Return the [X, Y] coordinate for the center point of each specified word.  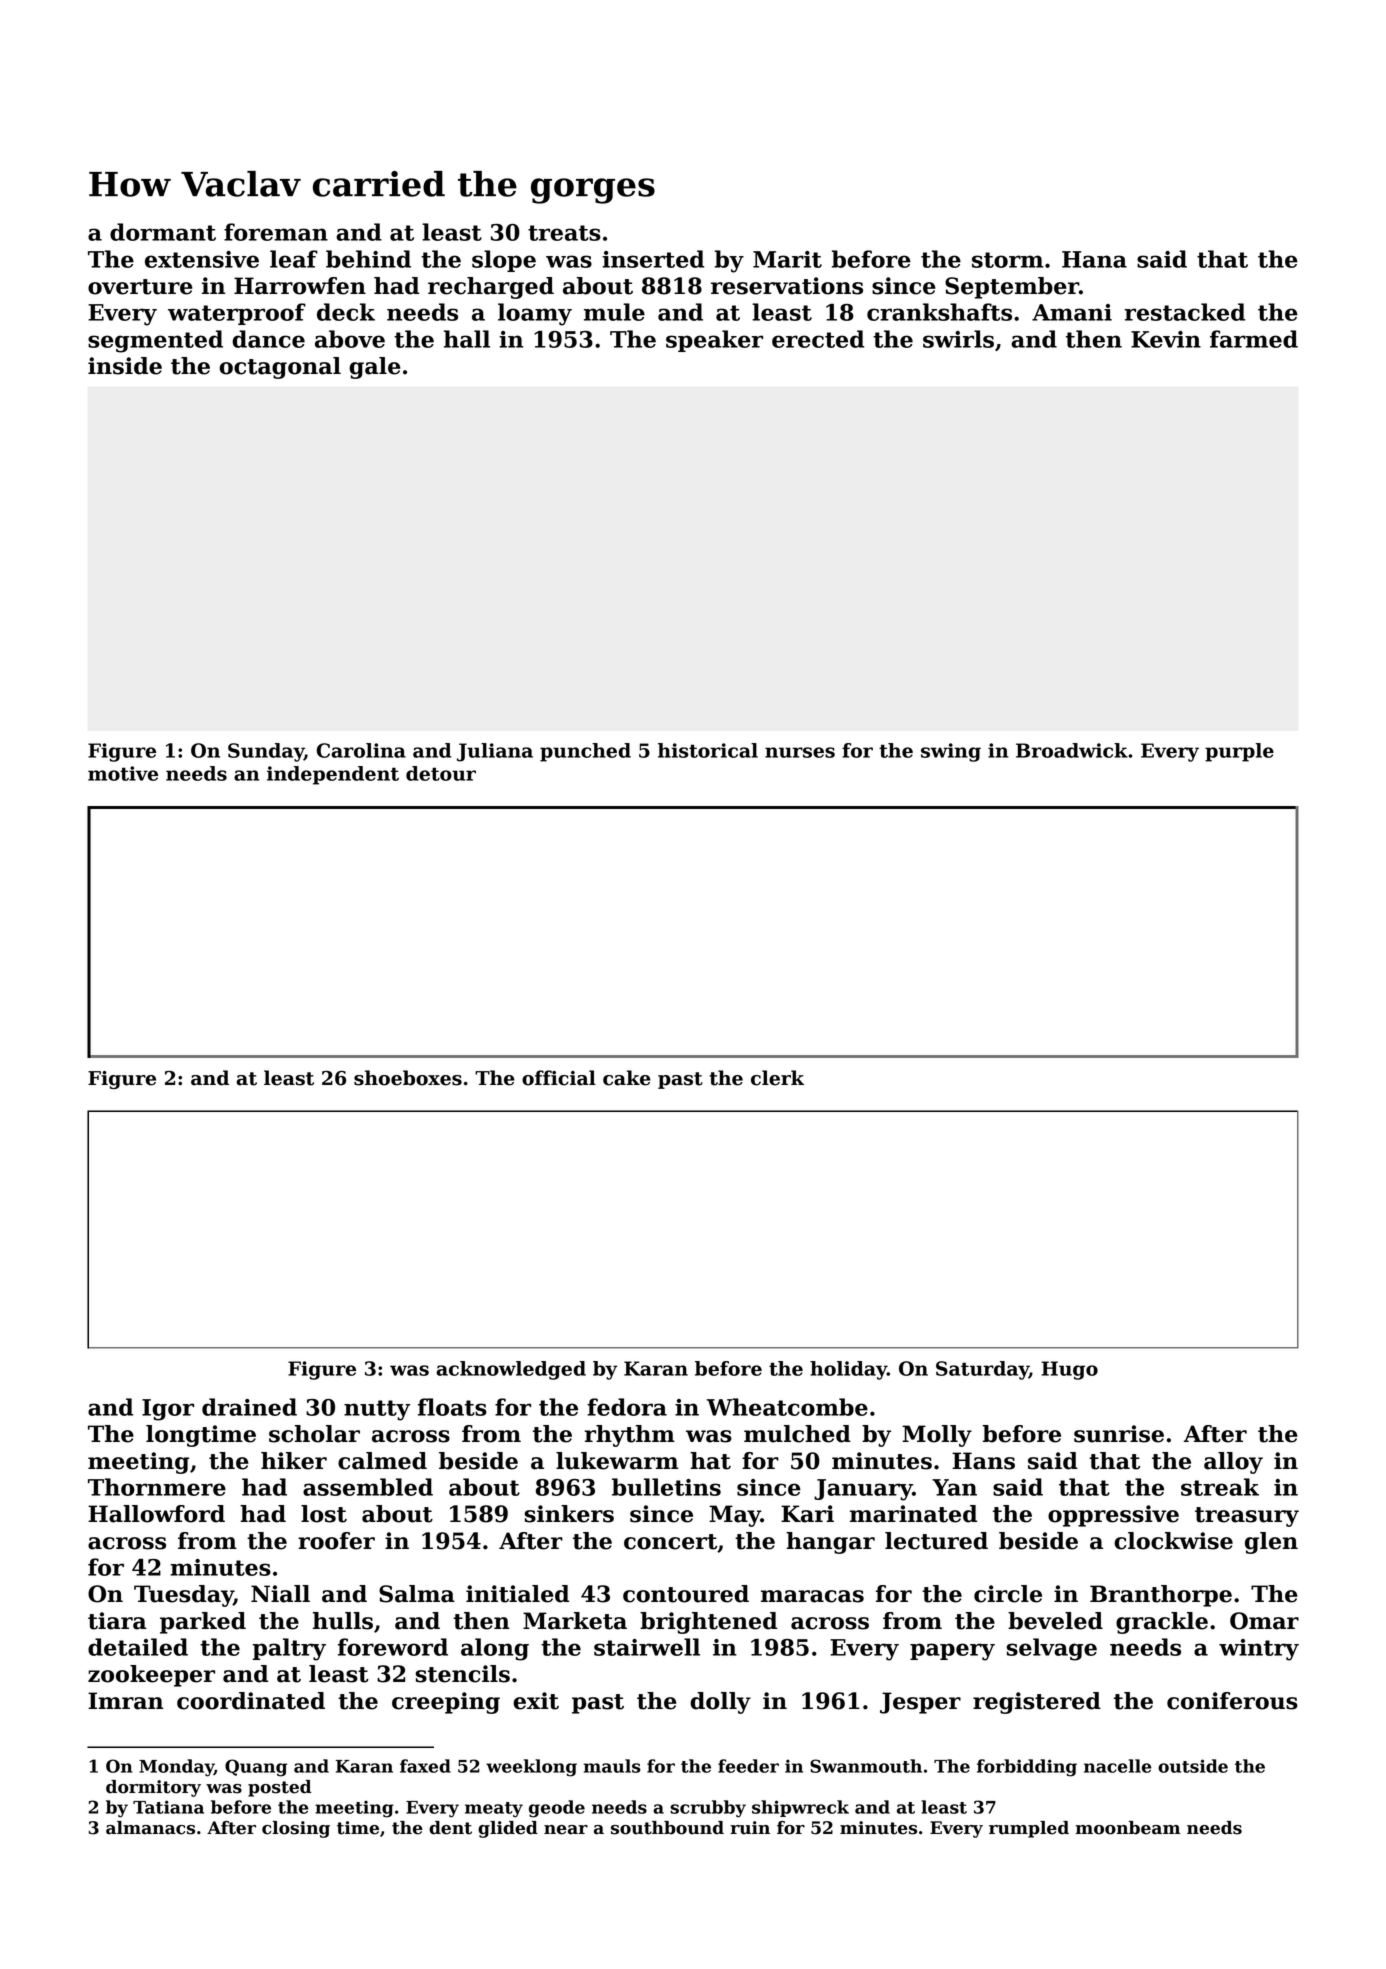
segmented [155, 341]
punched [585, 752]
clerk [777, 1078]
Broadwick [1072, 750]
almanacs [150, 1828]
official [559, 1078]
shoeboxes [408, 1078]
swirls [958, 339]
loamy [535, 314]
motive [123, 773]
